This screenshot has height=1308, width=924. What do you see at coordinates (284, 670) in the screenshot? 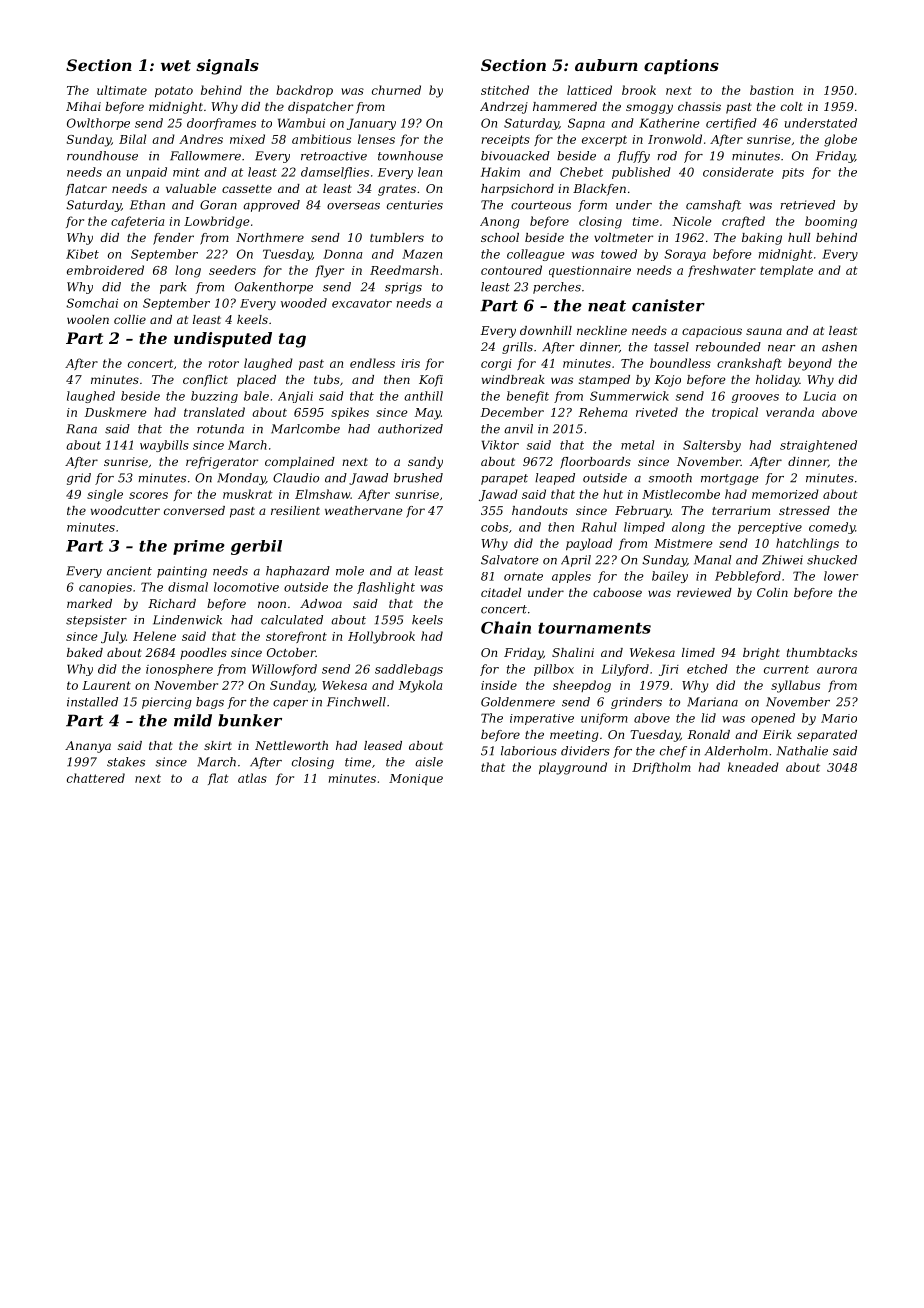
I see `Willowford` at bounding box center [284, 670].
